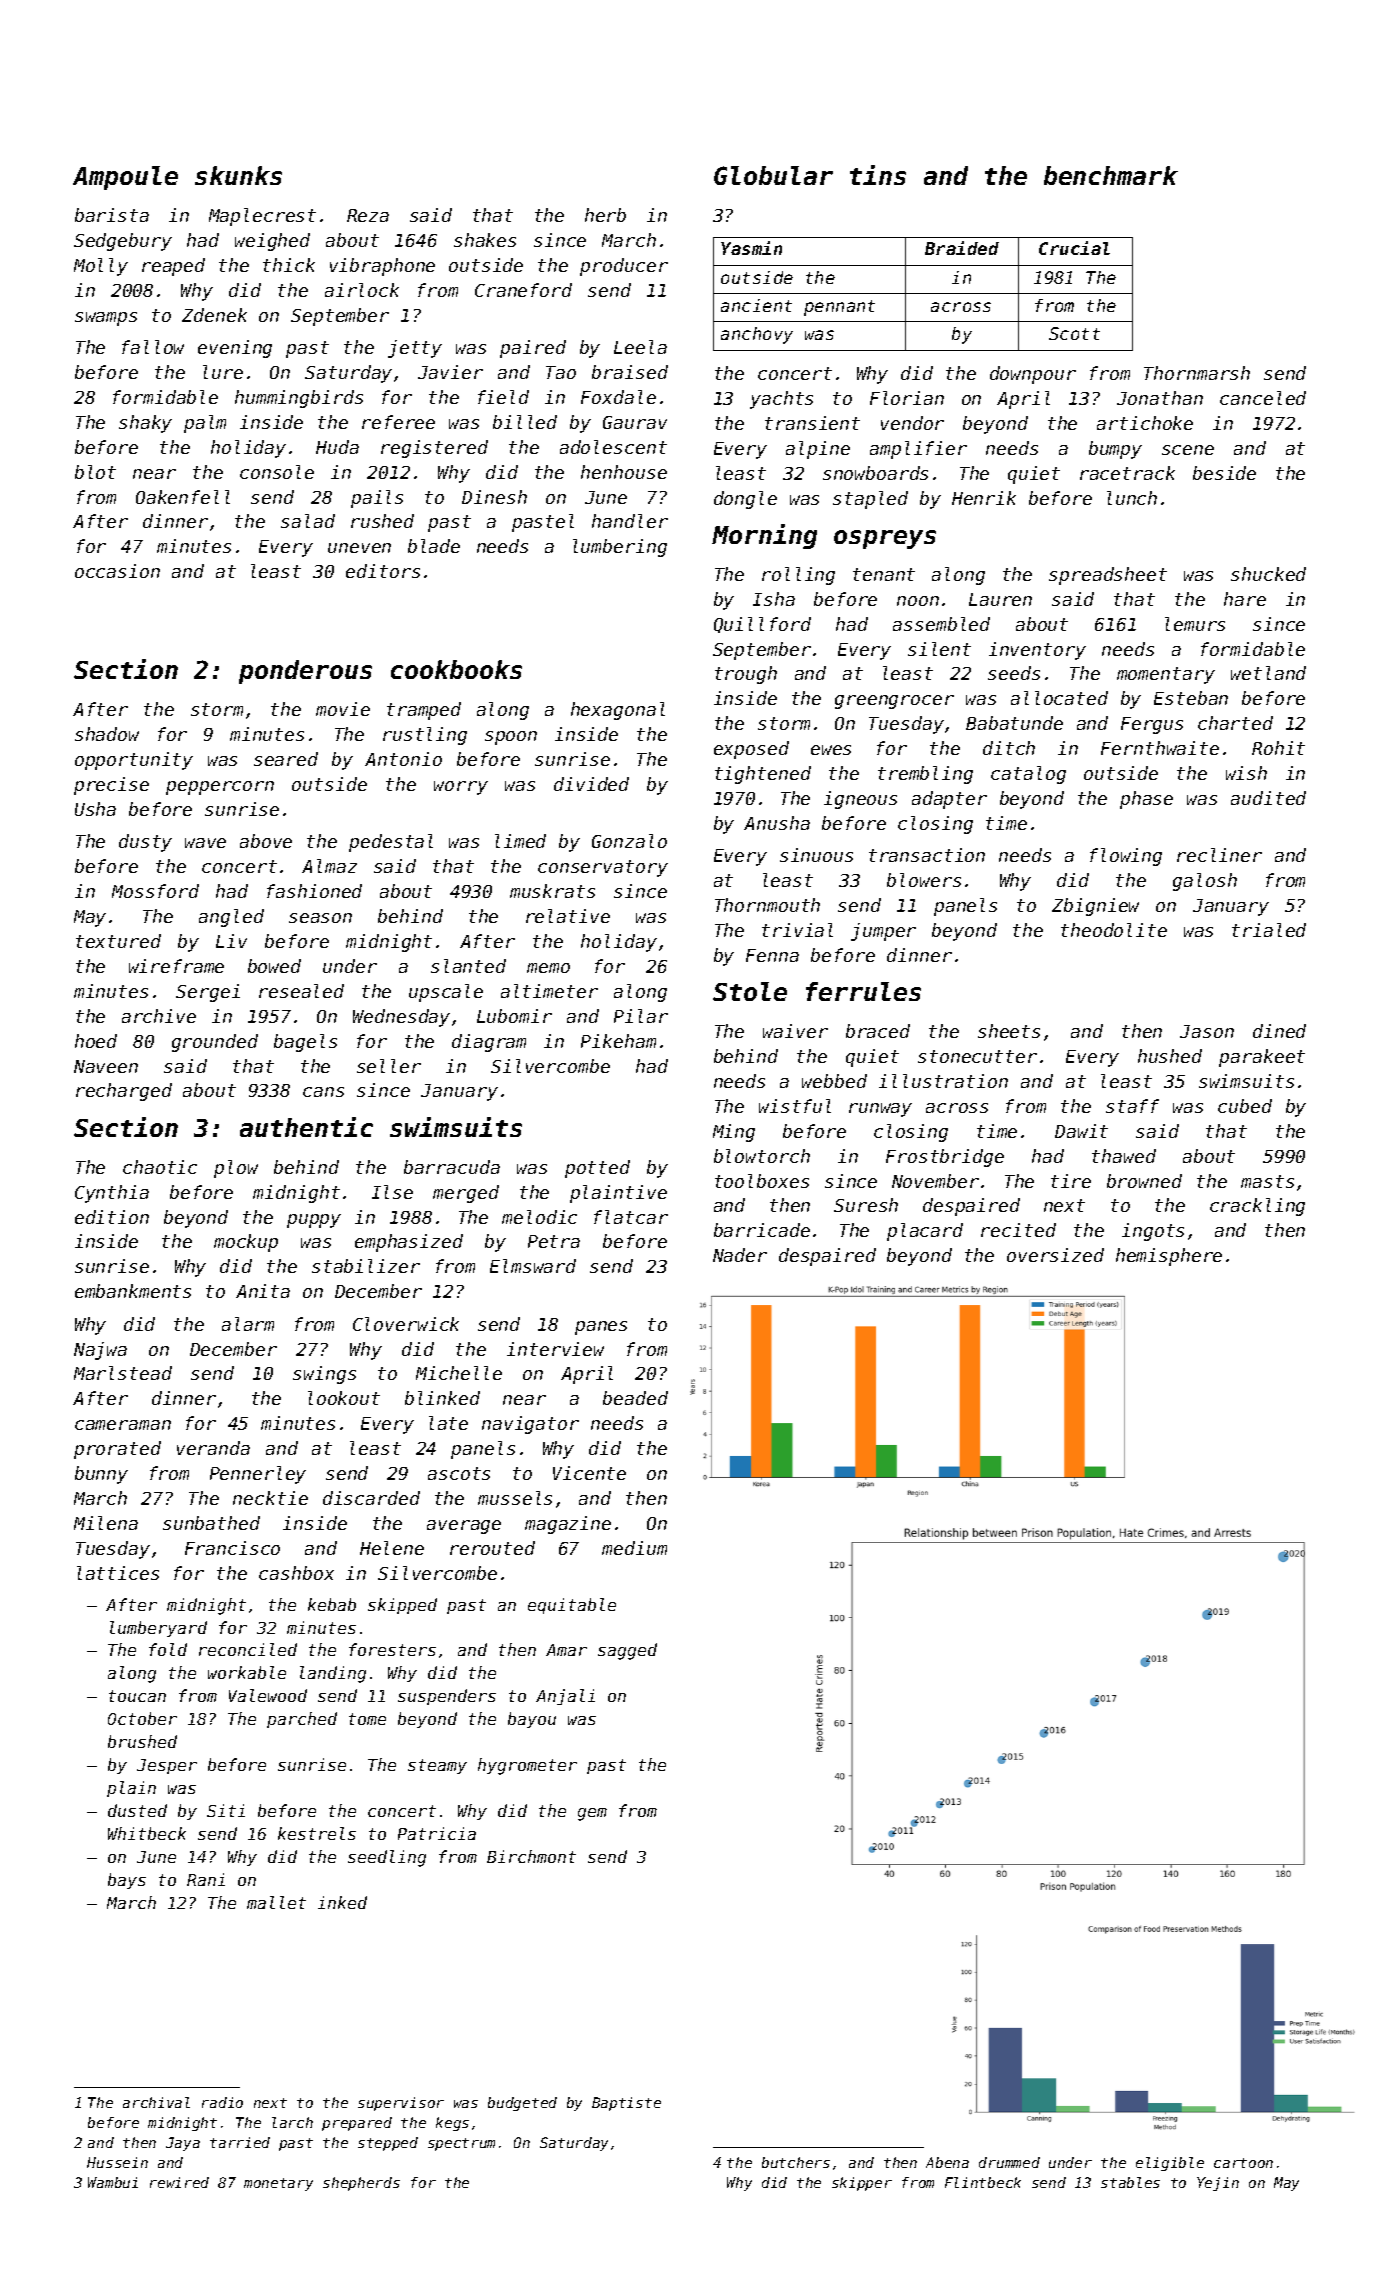 The width and height of the screenshot is (1381, 2274). Describe the element at coordinates (945, 1158) in the screenshot. I see `Frostbridge` at that location.
